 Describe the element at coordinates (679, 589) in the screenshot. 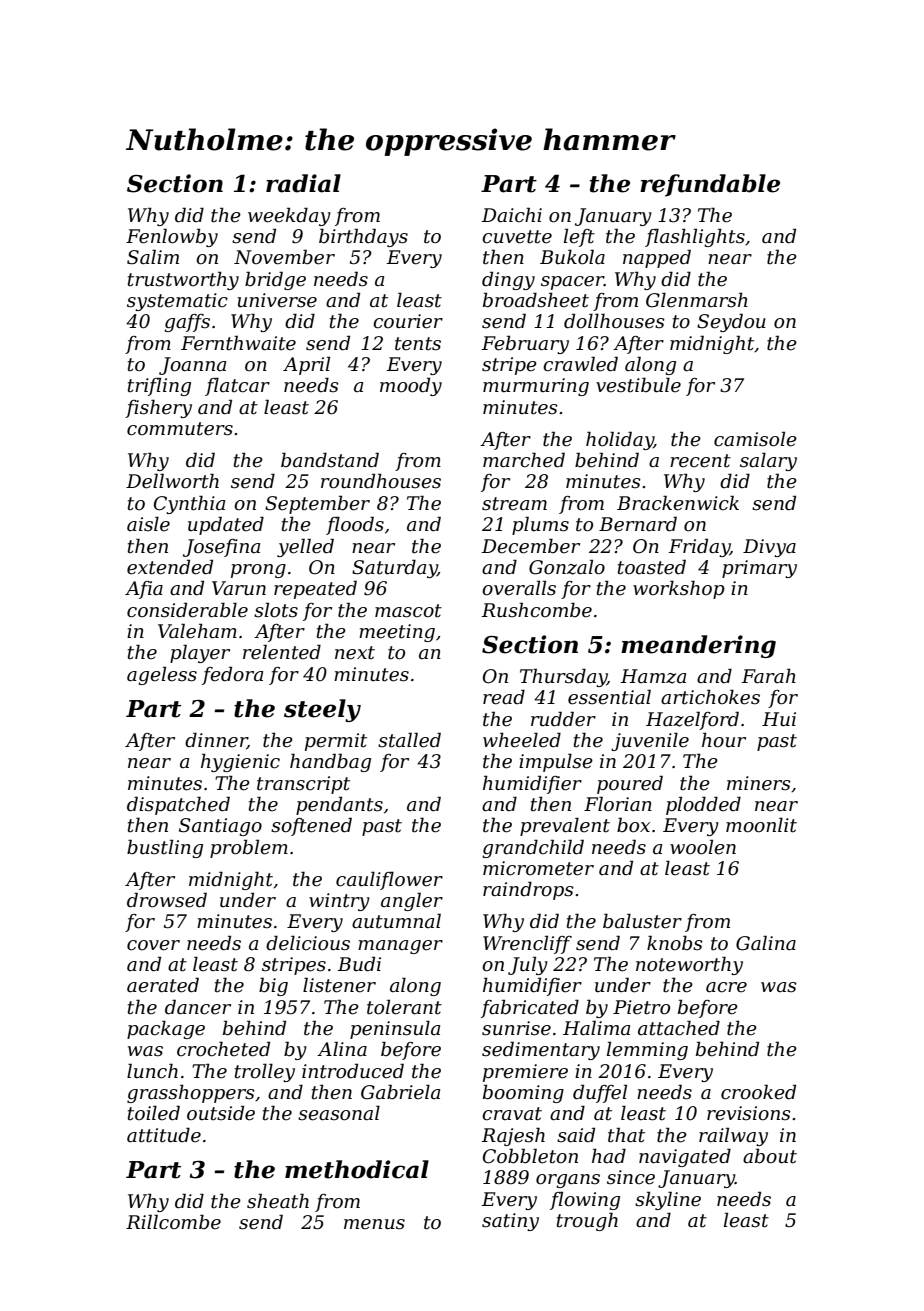

I see `workshop` at that location.
